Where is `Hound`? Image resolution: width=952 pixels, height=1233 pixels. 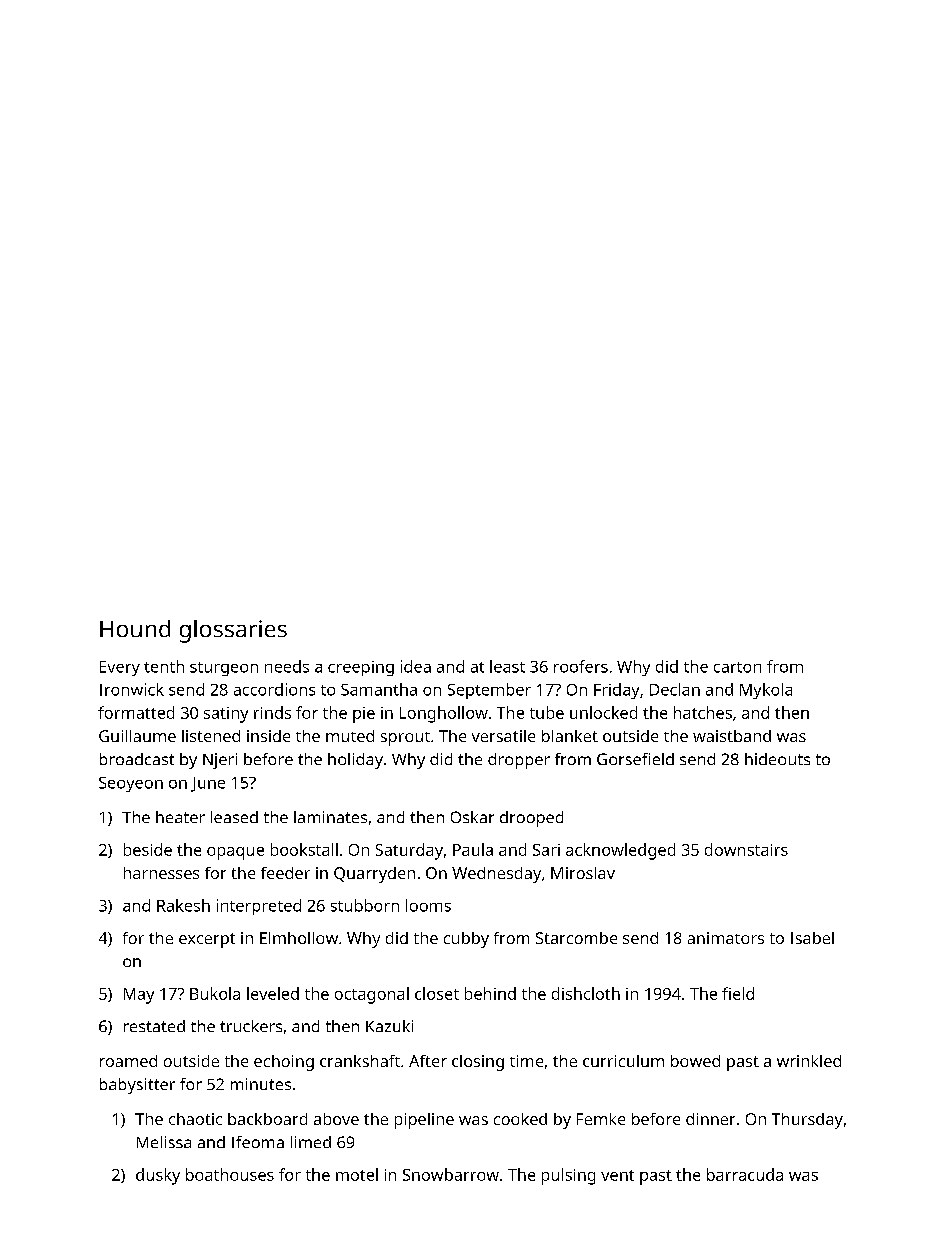
Hound is located at coordinates (135, 628).
